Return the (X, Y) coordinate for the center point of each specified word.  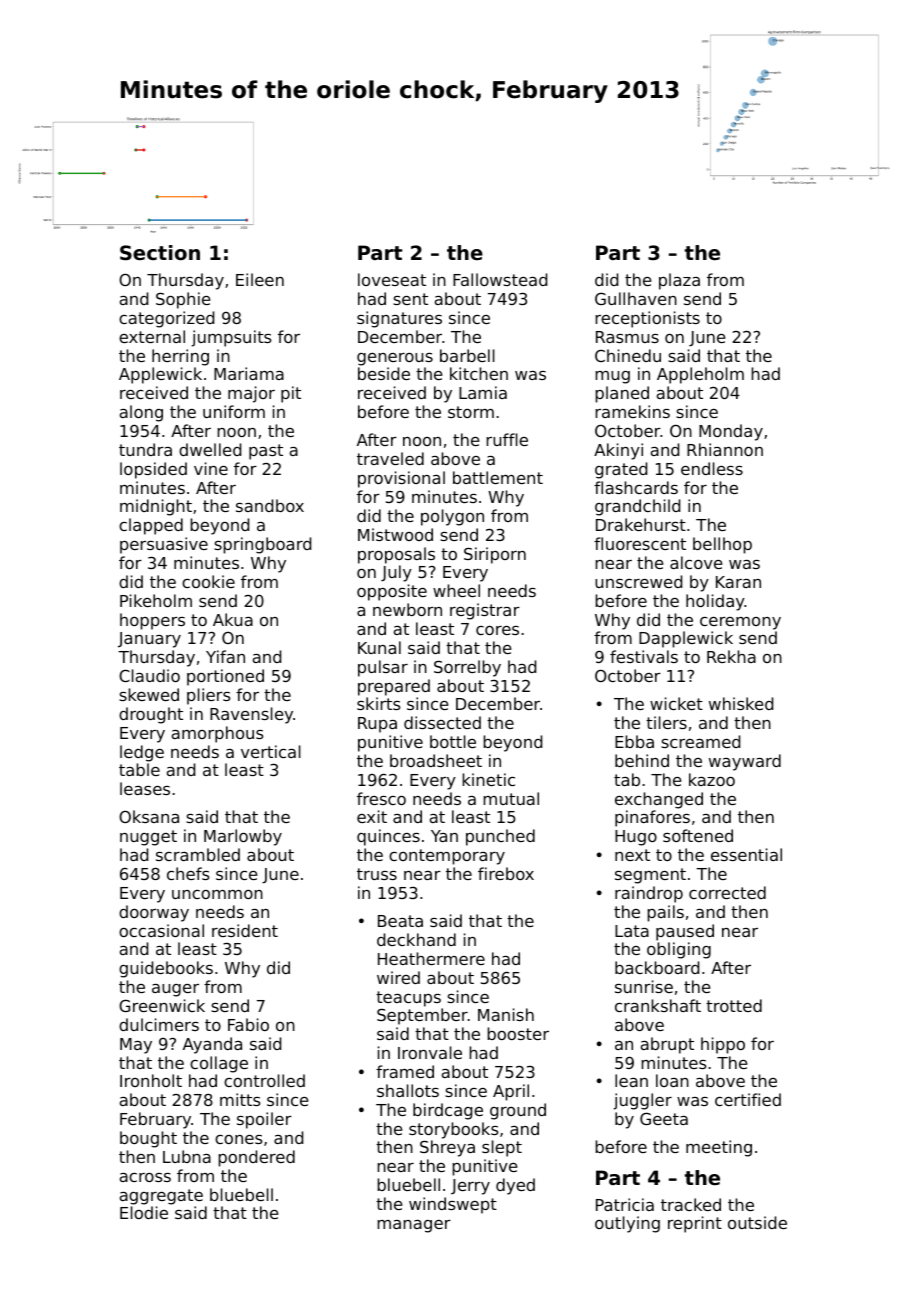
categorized (166, 319)
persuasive (164, 545)
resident (245, 930)
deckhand (416, 939)
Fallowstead (500, 279)
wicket (676, 703)
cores (497, 630)
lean (631, 1080)
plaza (679, 281)
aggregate (161, 1197)
